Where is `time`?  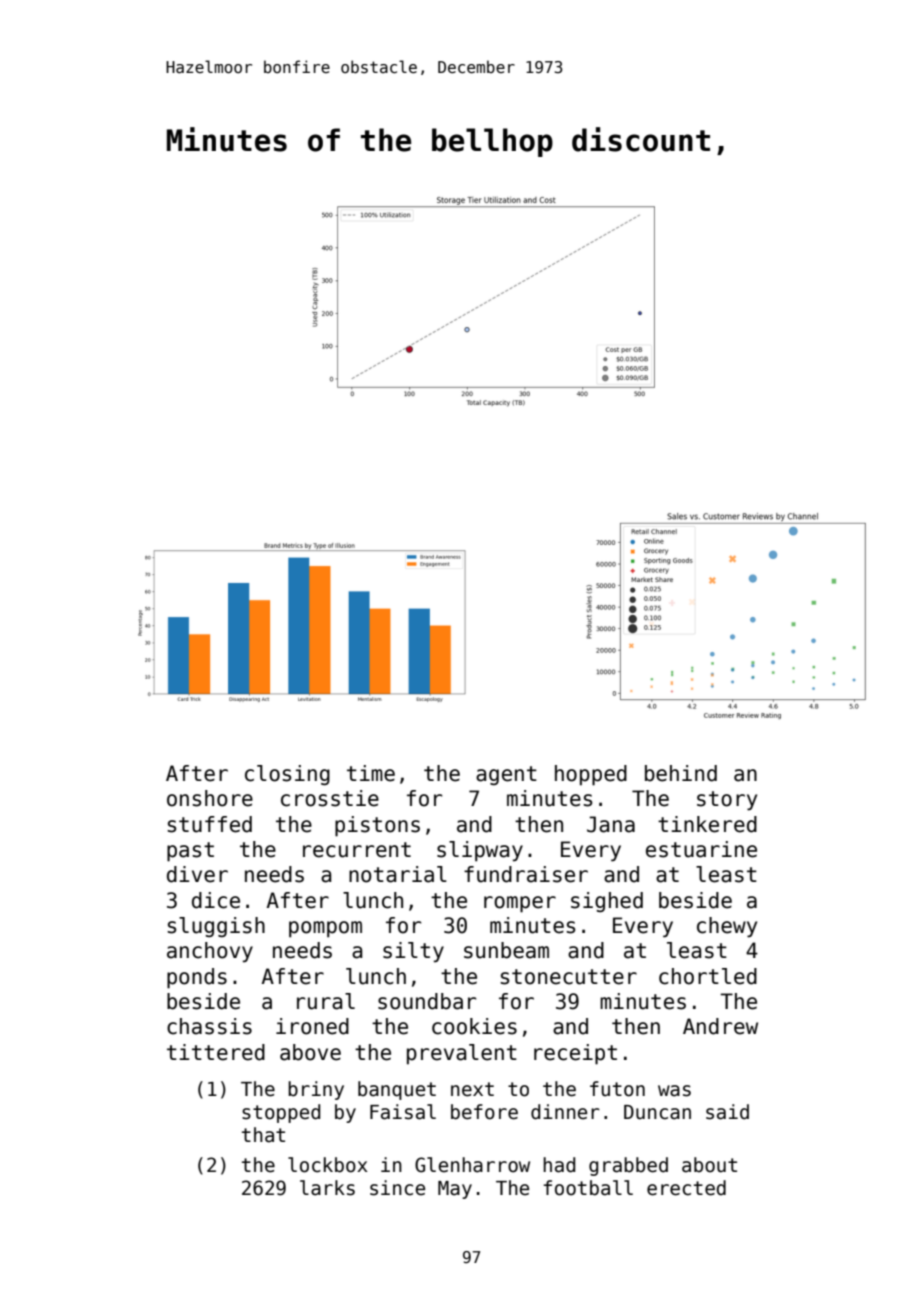
time is located at coordinates (371, 773).
